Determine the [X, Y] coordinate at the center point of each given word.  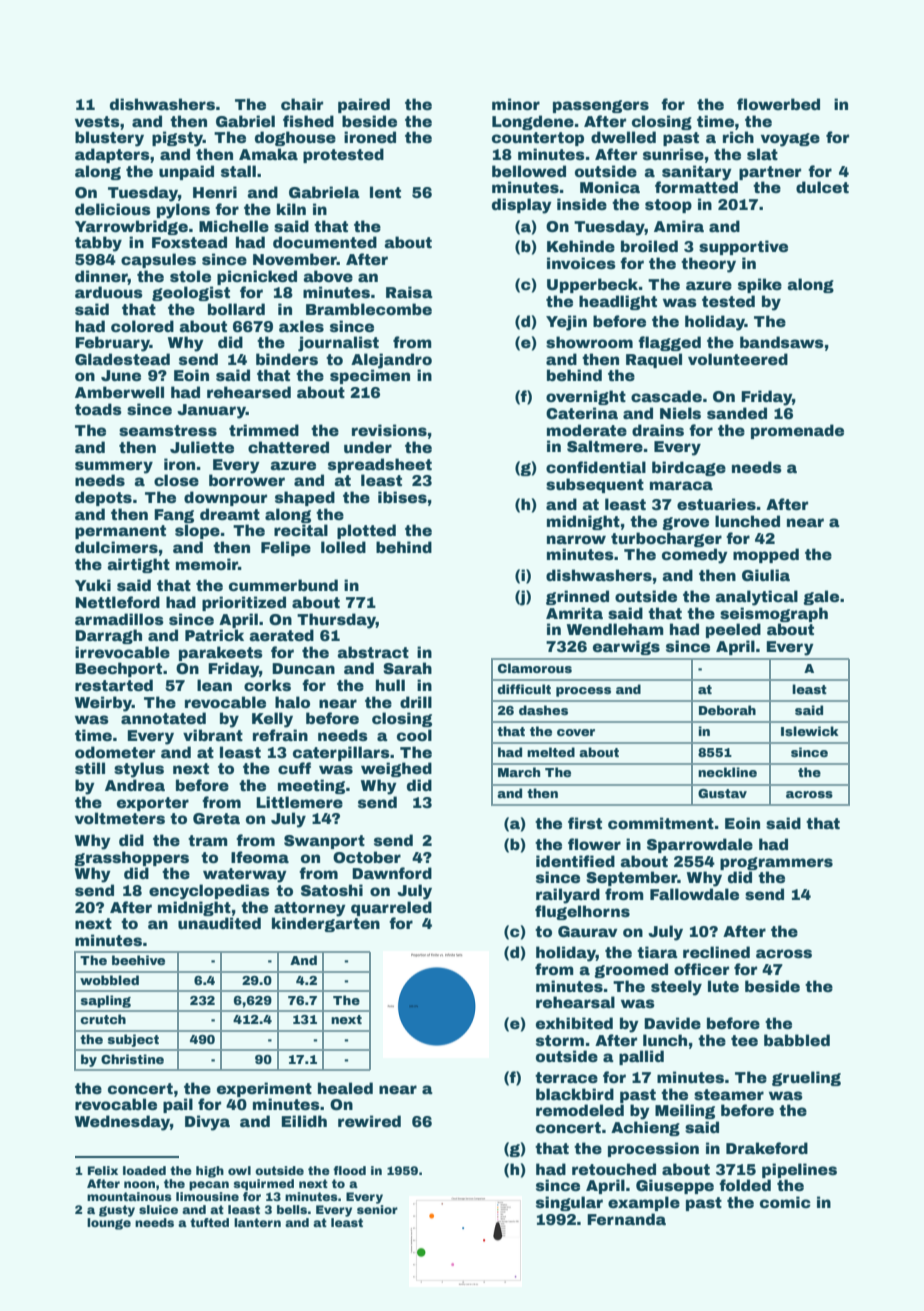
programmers [776, 863]
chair [302, 104]
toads [98, 409]
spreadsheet [380, 465]
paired [364, 105]
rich [738, 137]
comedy [695, 556]
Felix [103, 1170]
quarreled [391, 908]
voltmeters [120, 818]
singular [569, 1203]
